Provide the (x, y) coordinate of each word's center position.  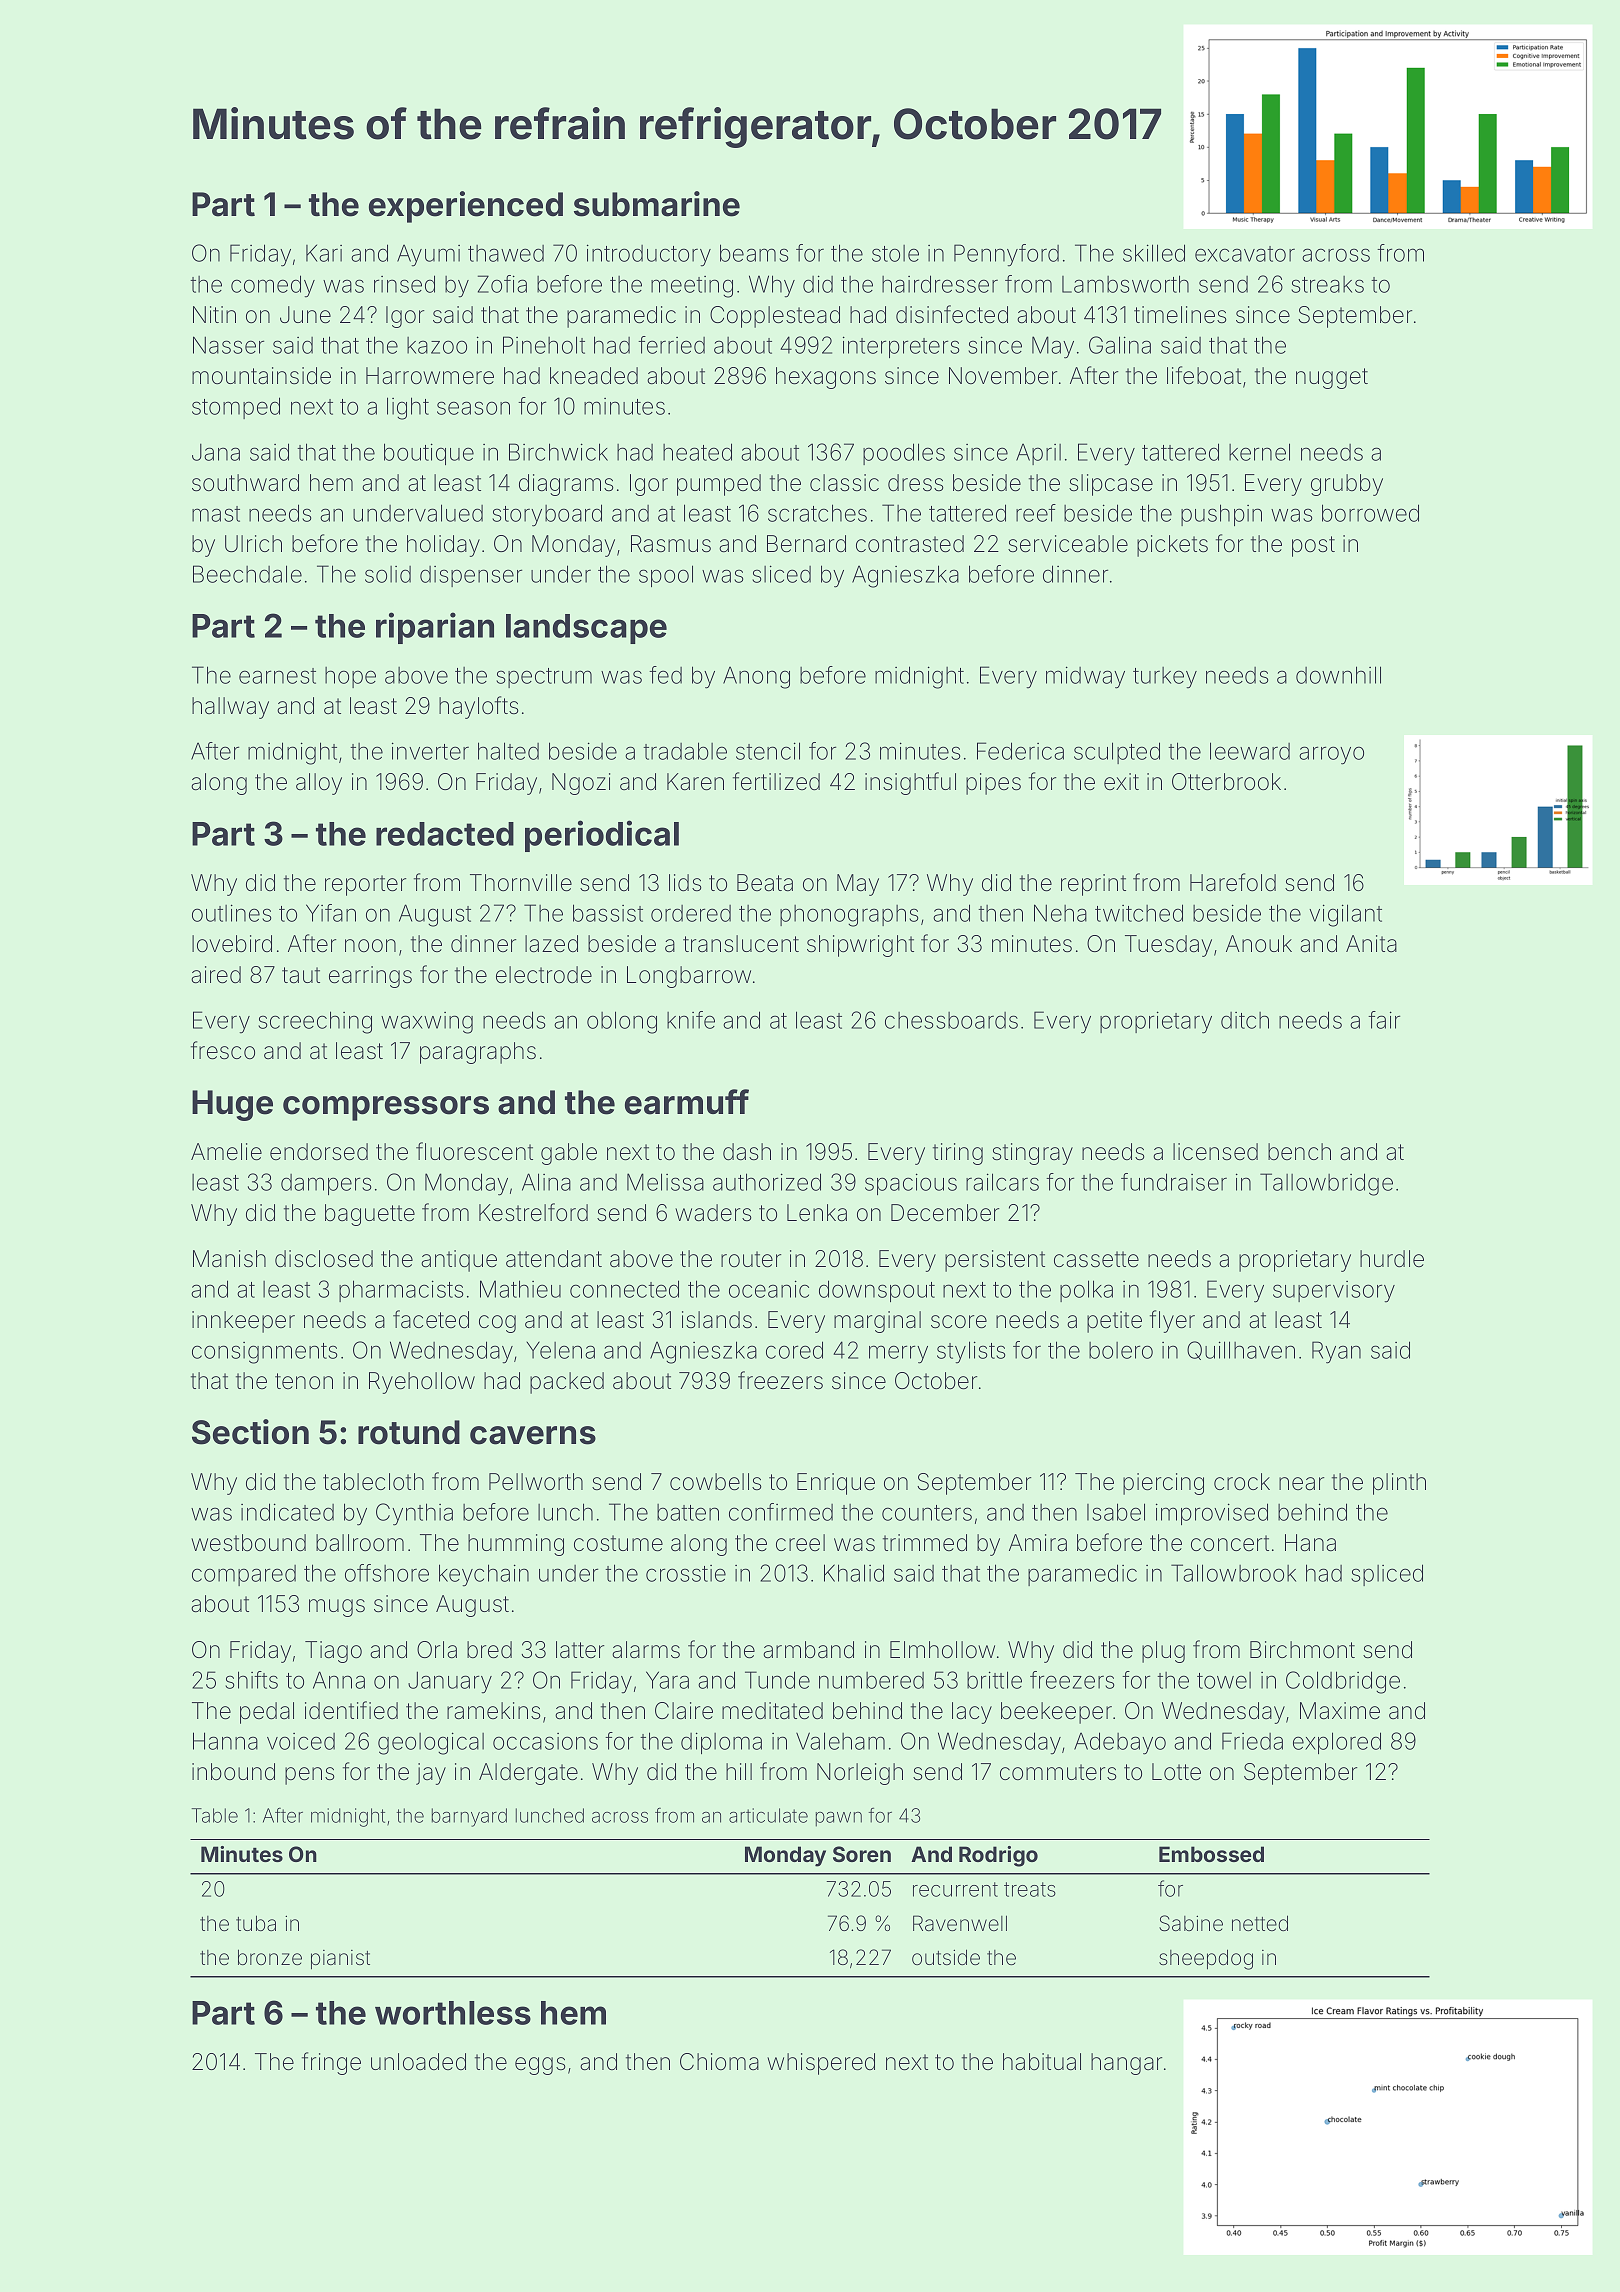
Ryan (1336, 1352)
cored (794, 1350)
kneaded (594, 376)
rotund (409, 1432)
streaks (1327, 284)
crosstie (686, 1573)
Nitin (214, 314)
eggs (540, 2066)
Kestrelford (533, 1212)
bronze (270, 1957)
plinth (1399, 1484)
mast (216, 514)
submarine (657, 204)
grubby (1347, 485)
